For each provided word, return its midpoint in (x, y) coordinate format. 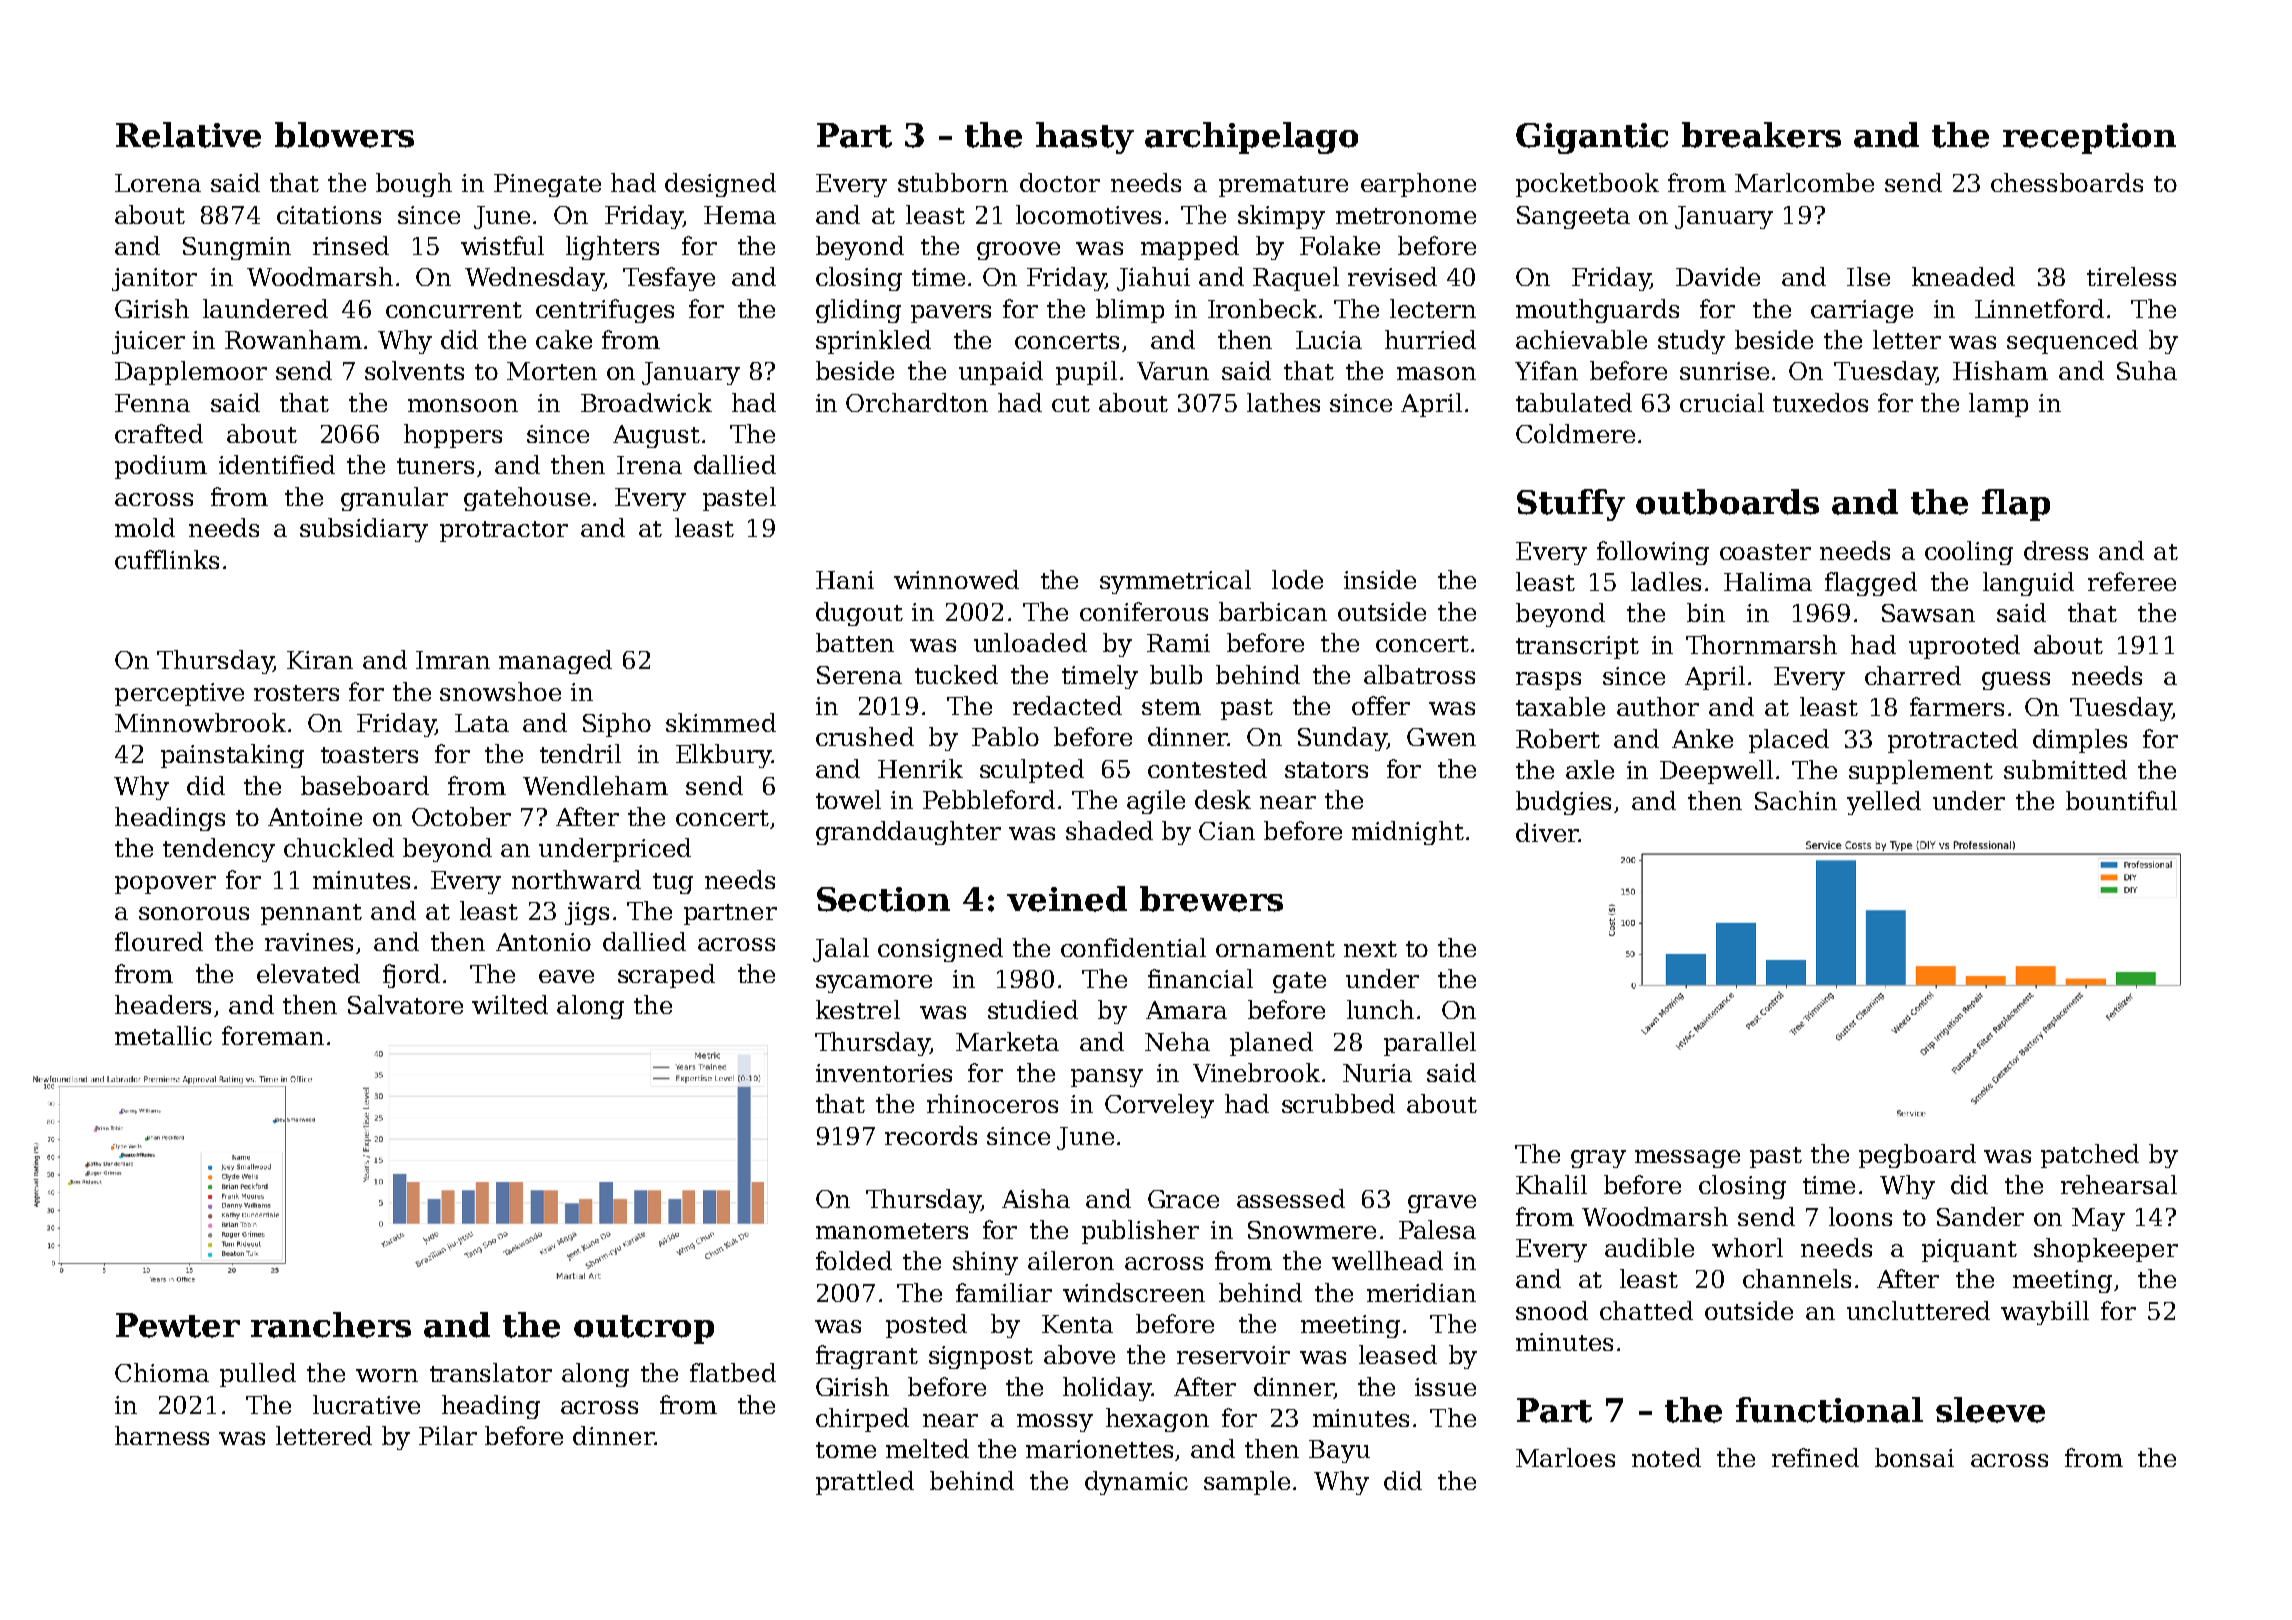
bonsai (1914, 1457)
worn (387, 1375)
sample (1247, 1483)
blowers (344, 135)
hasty (1085, 138)
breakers (1761, 135)
